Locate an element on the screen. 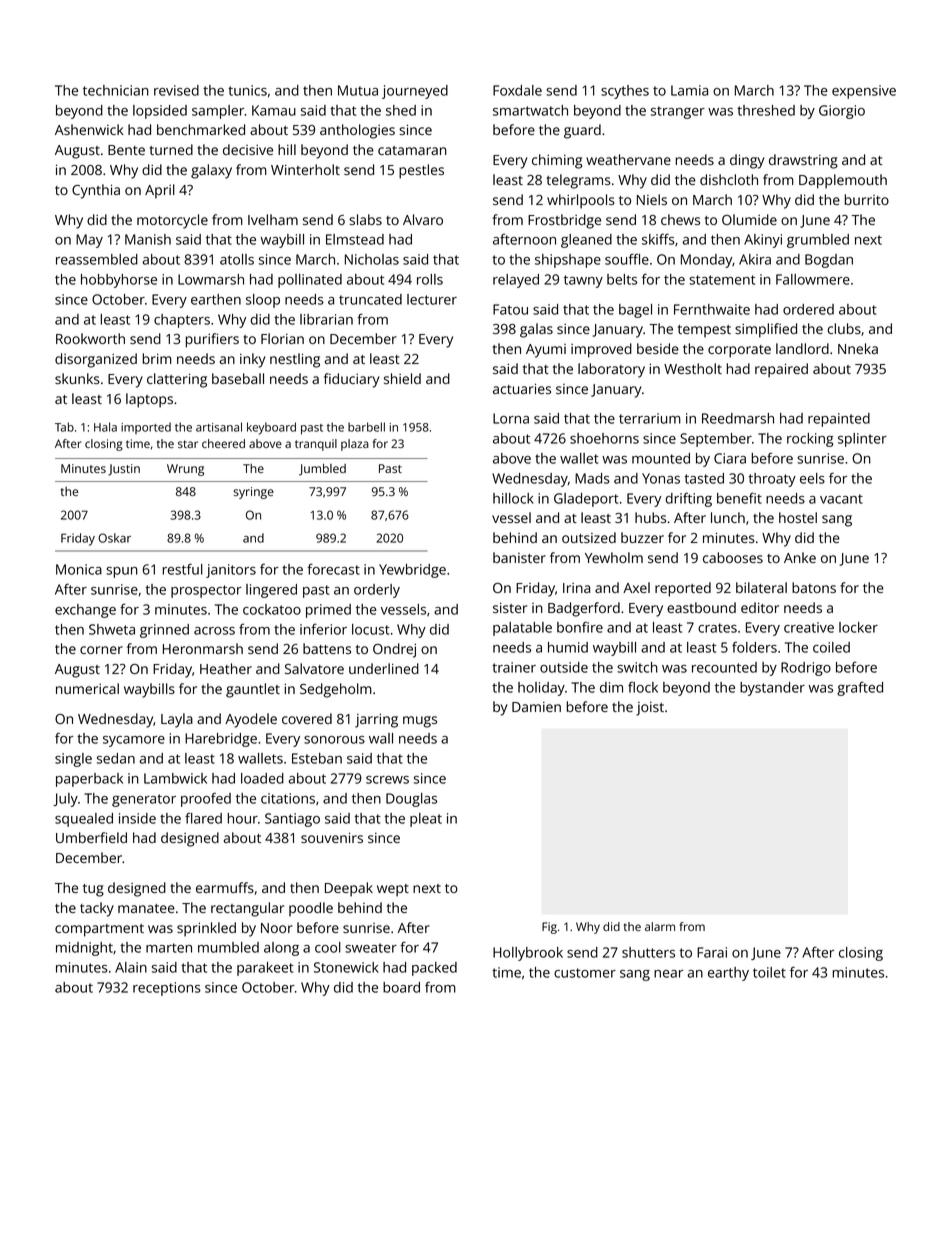  earthy is located at coordinates (728, 974).
